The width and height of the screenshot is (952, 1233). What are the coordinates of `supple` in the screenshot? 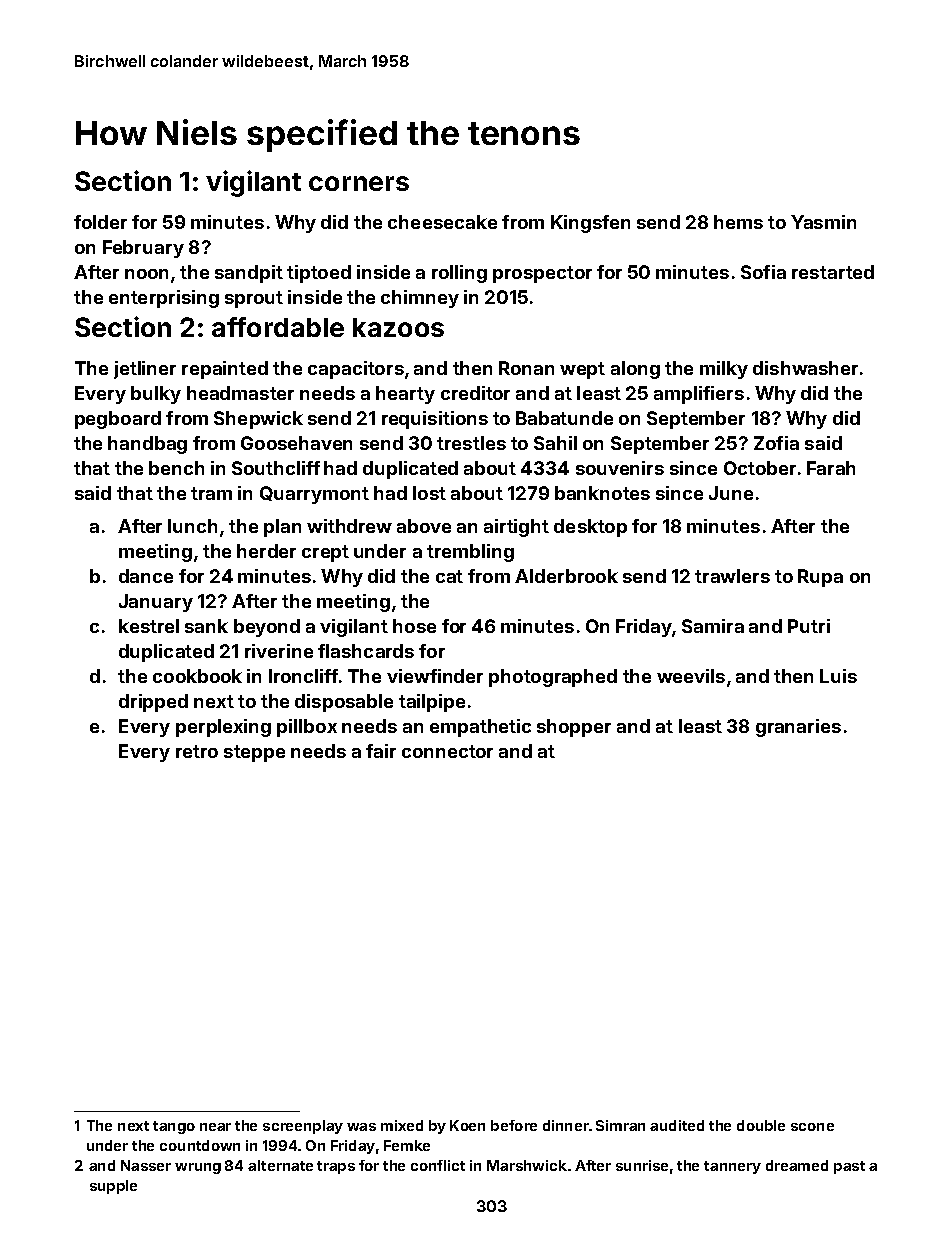 It's located at (113, 1187).
